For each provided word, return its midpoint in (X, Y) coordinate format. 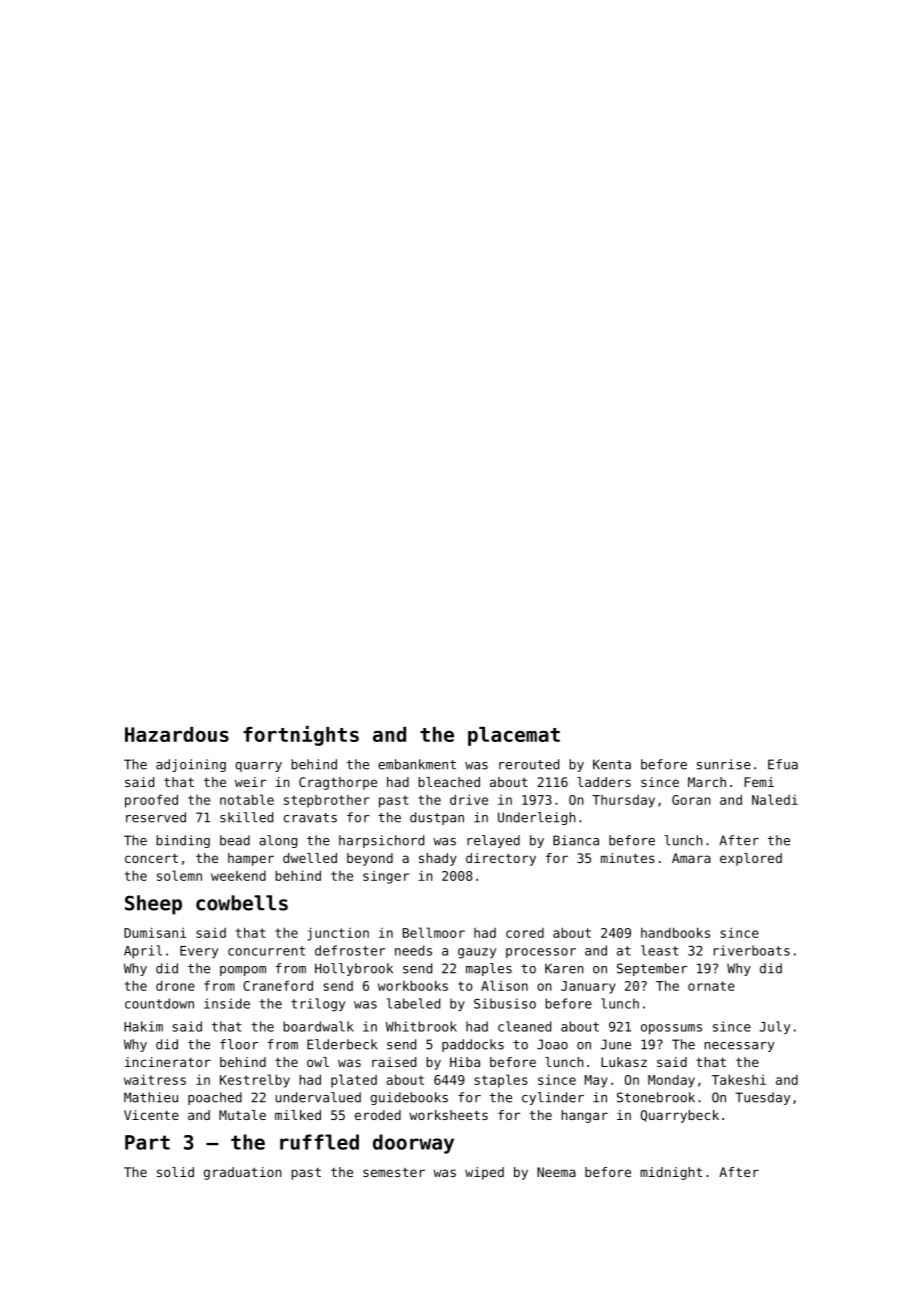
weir (250, 782)
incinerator (168, 1062)
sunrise (724, 764)
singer (386, 877)
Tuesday (762, 1098)
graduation (243, 1173)
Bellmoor (434, 932)
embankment (417, 764)
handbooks (675, 932)
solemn (179, 875)
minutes (628, 858)
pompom (243, 971)
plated (354, 1081)
